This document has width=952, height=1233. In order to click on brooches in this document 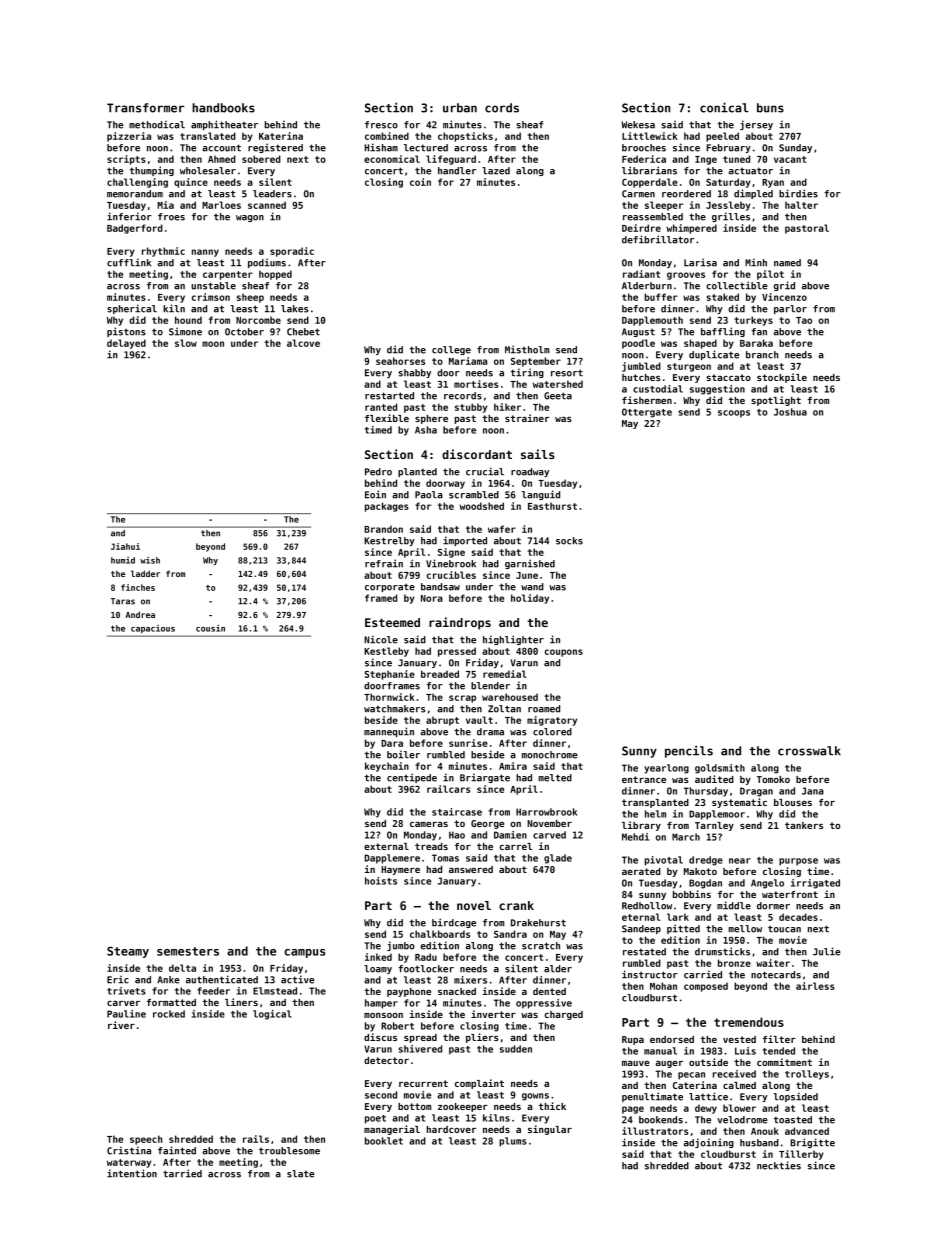, I will do `click(644, 148)`.
